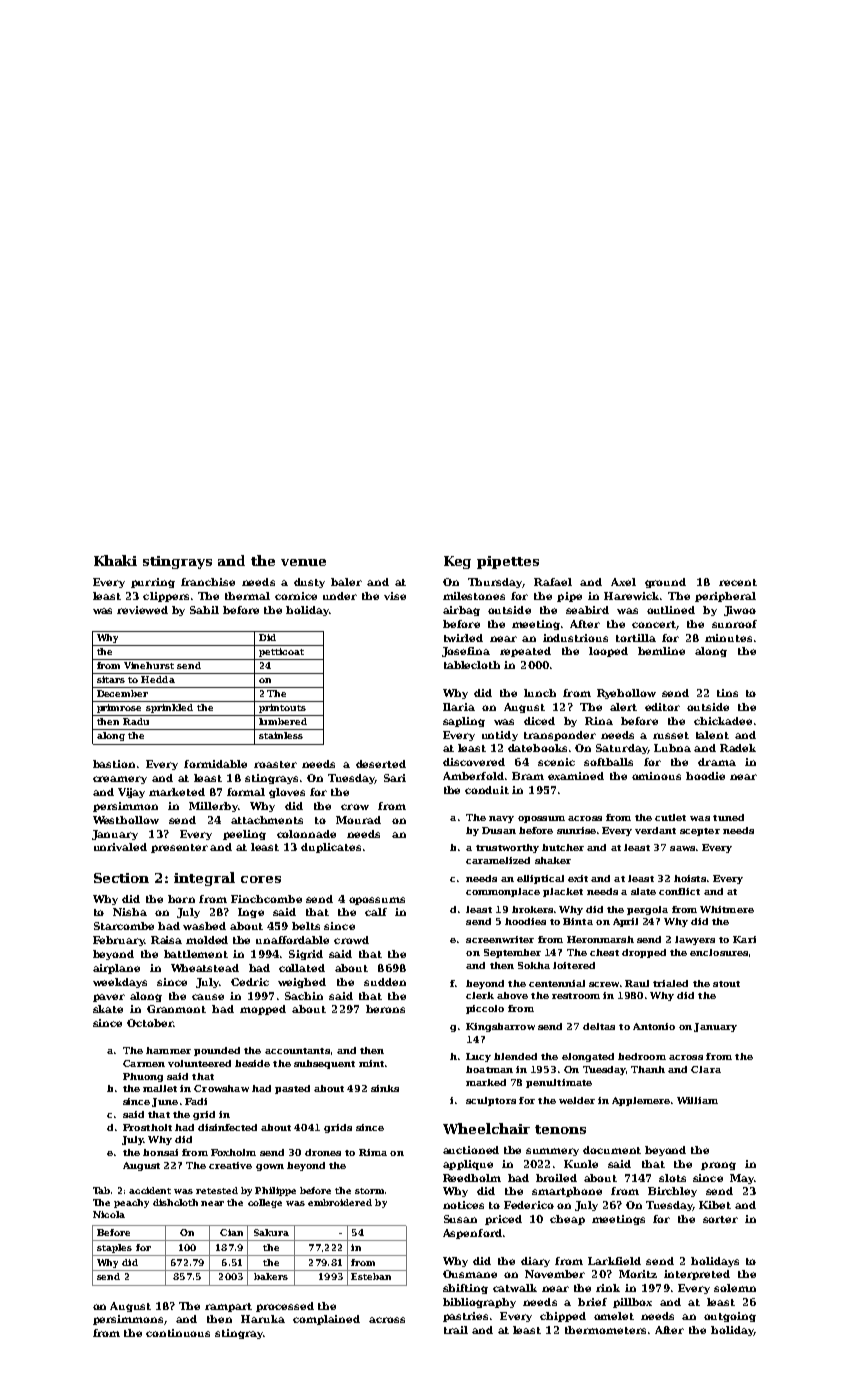 The image size is (849, 1400). I want to click on notices, so click(463, 1205).
